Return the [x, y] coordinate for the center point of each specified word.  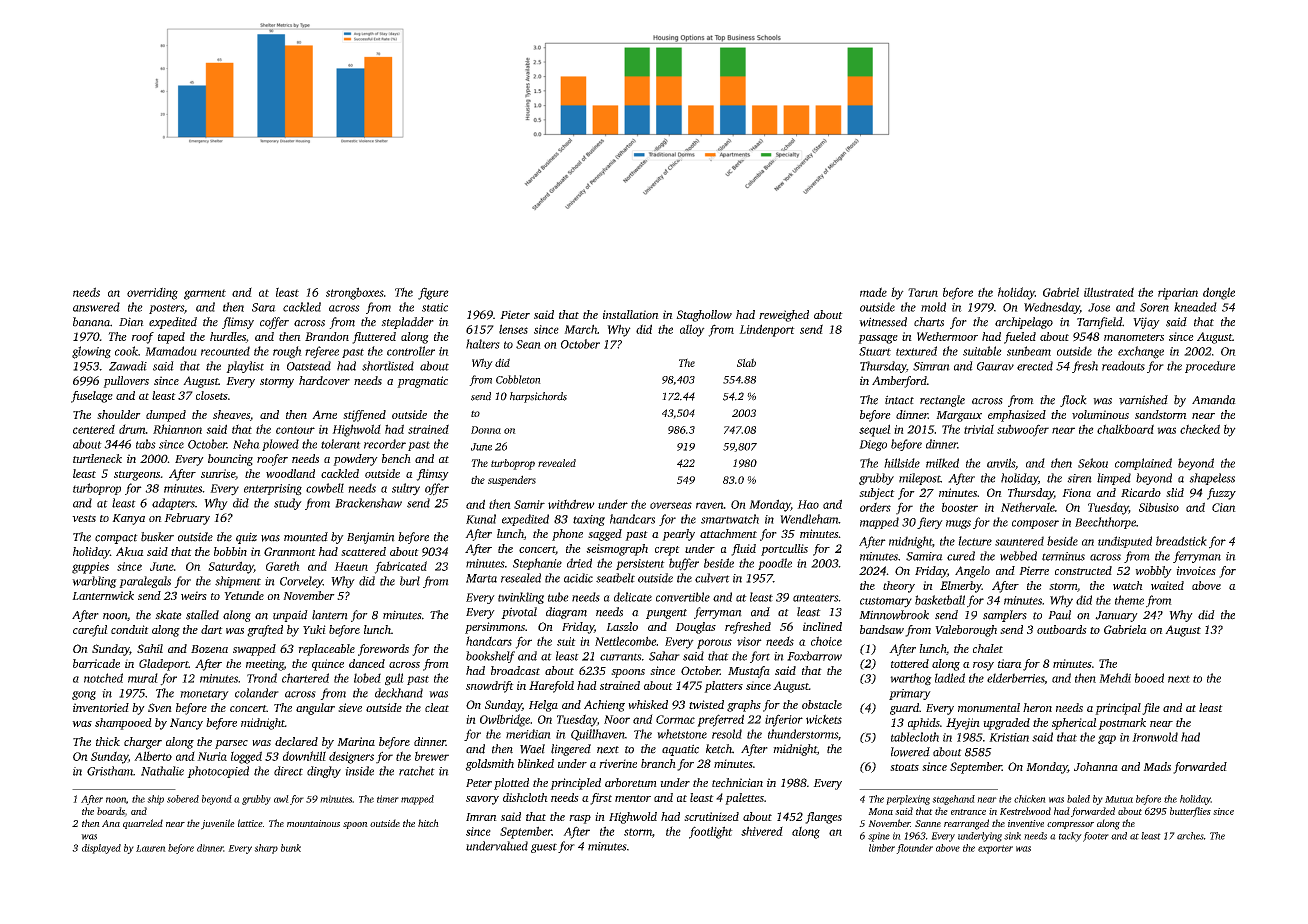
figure [433, 293]
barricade [96, 663]
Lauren [151, 848]
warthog [911, 679]
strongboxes [355, 293]
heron [1037, 707]
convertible [683, 597]
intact [899, 400]
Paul [1059, 615]
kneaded [1195, 307]
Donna [486, 430]
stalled [202, 615]
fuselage [92, 397]
